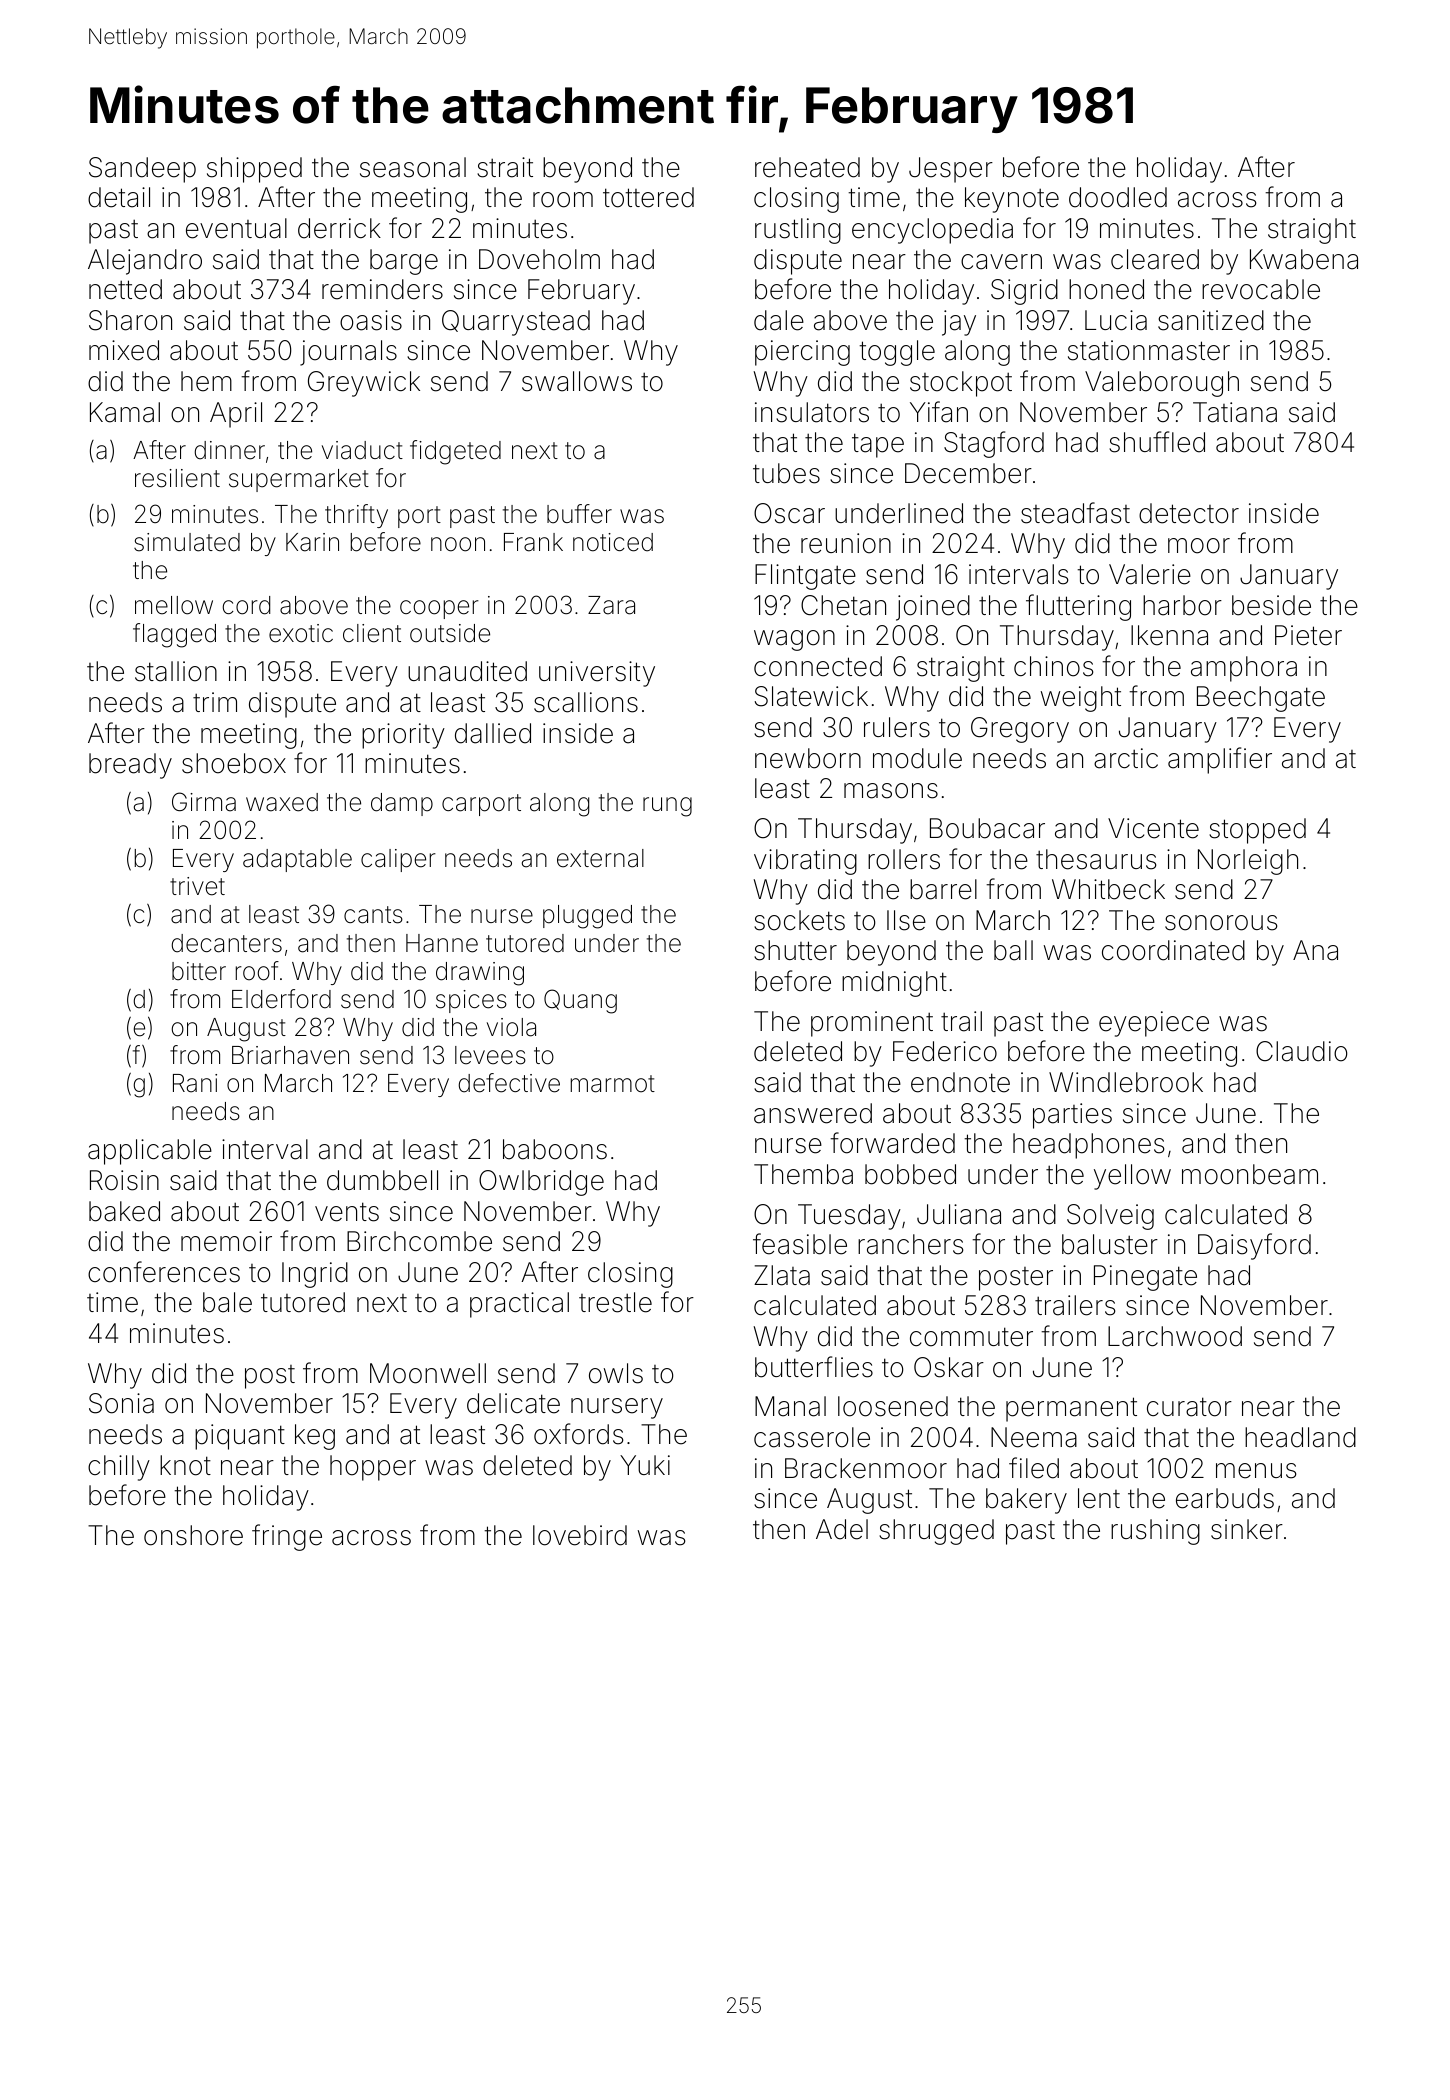 The height and width of the screenshot is (2100, 1450). Describe the element at coordinates (455, 452) in the screenshot. I see `fidgeted` at that location.
